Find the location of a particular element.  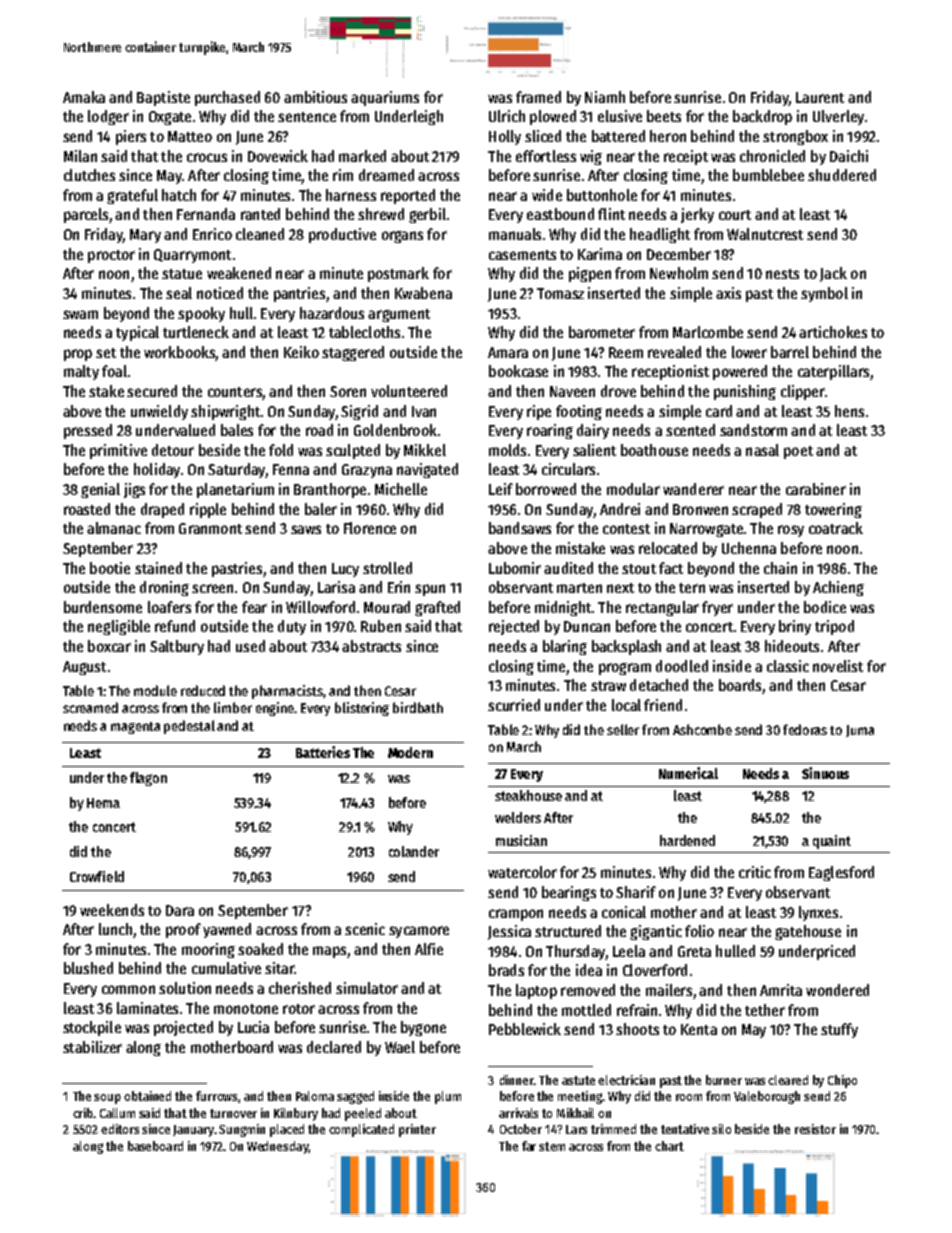

Eaglesford is located at coordinates (841, 873).
